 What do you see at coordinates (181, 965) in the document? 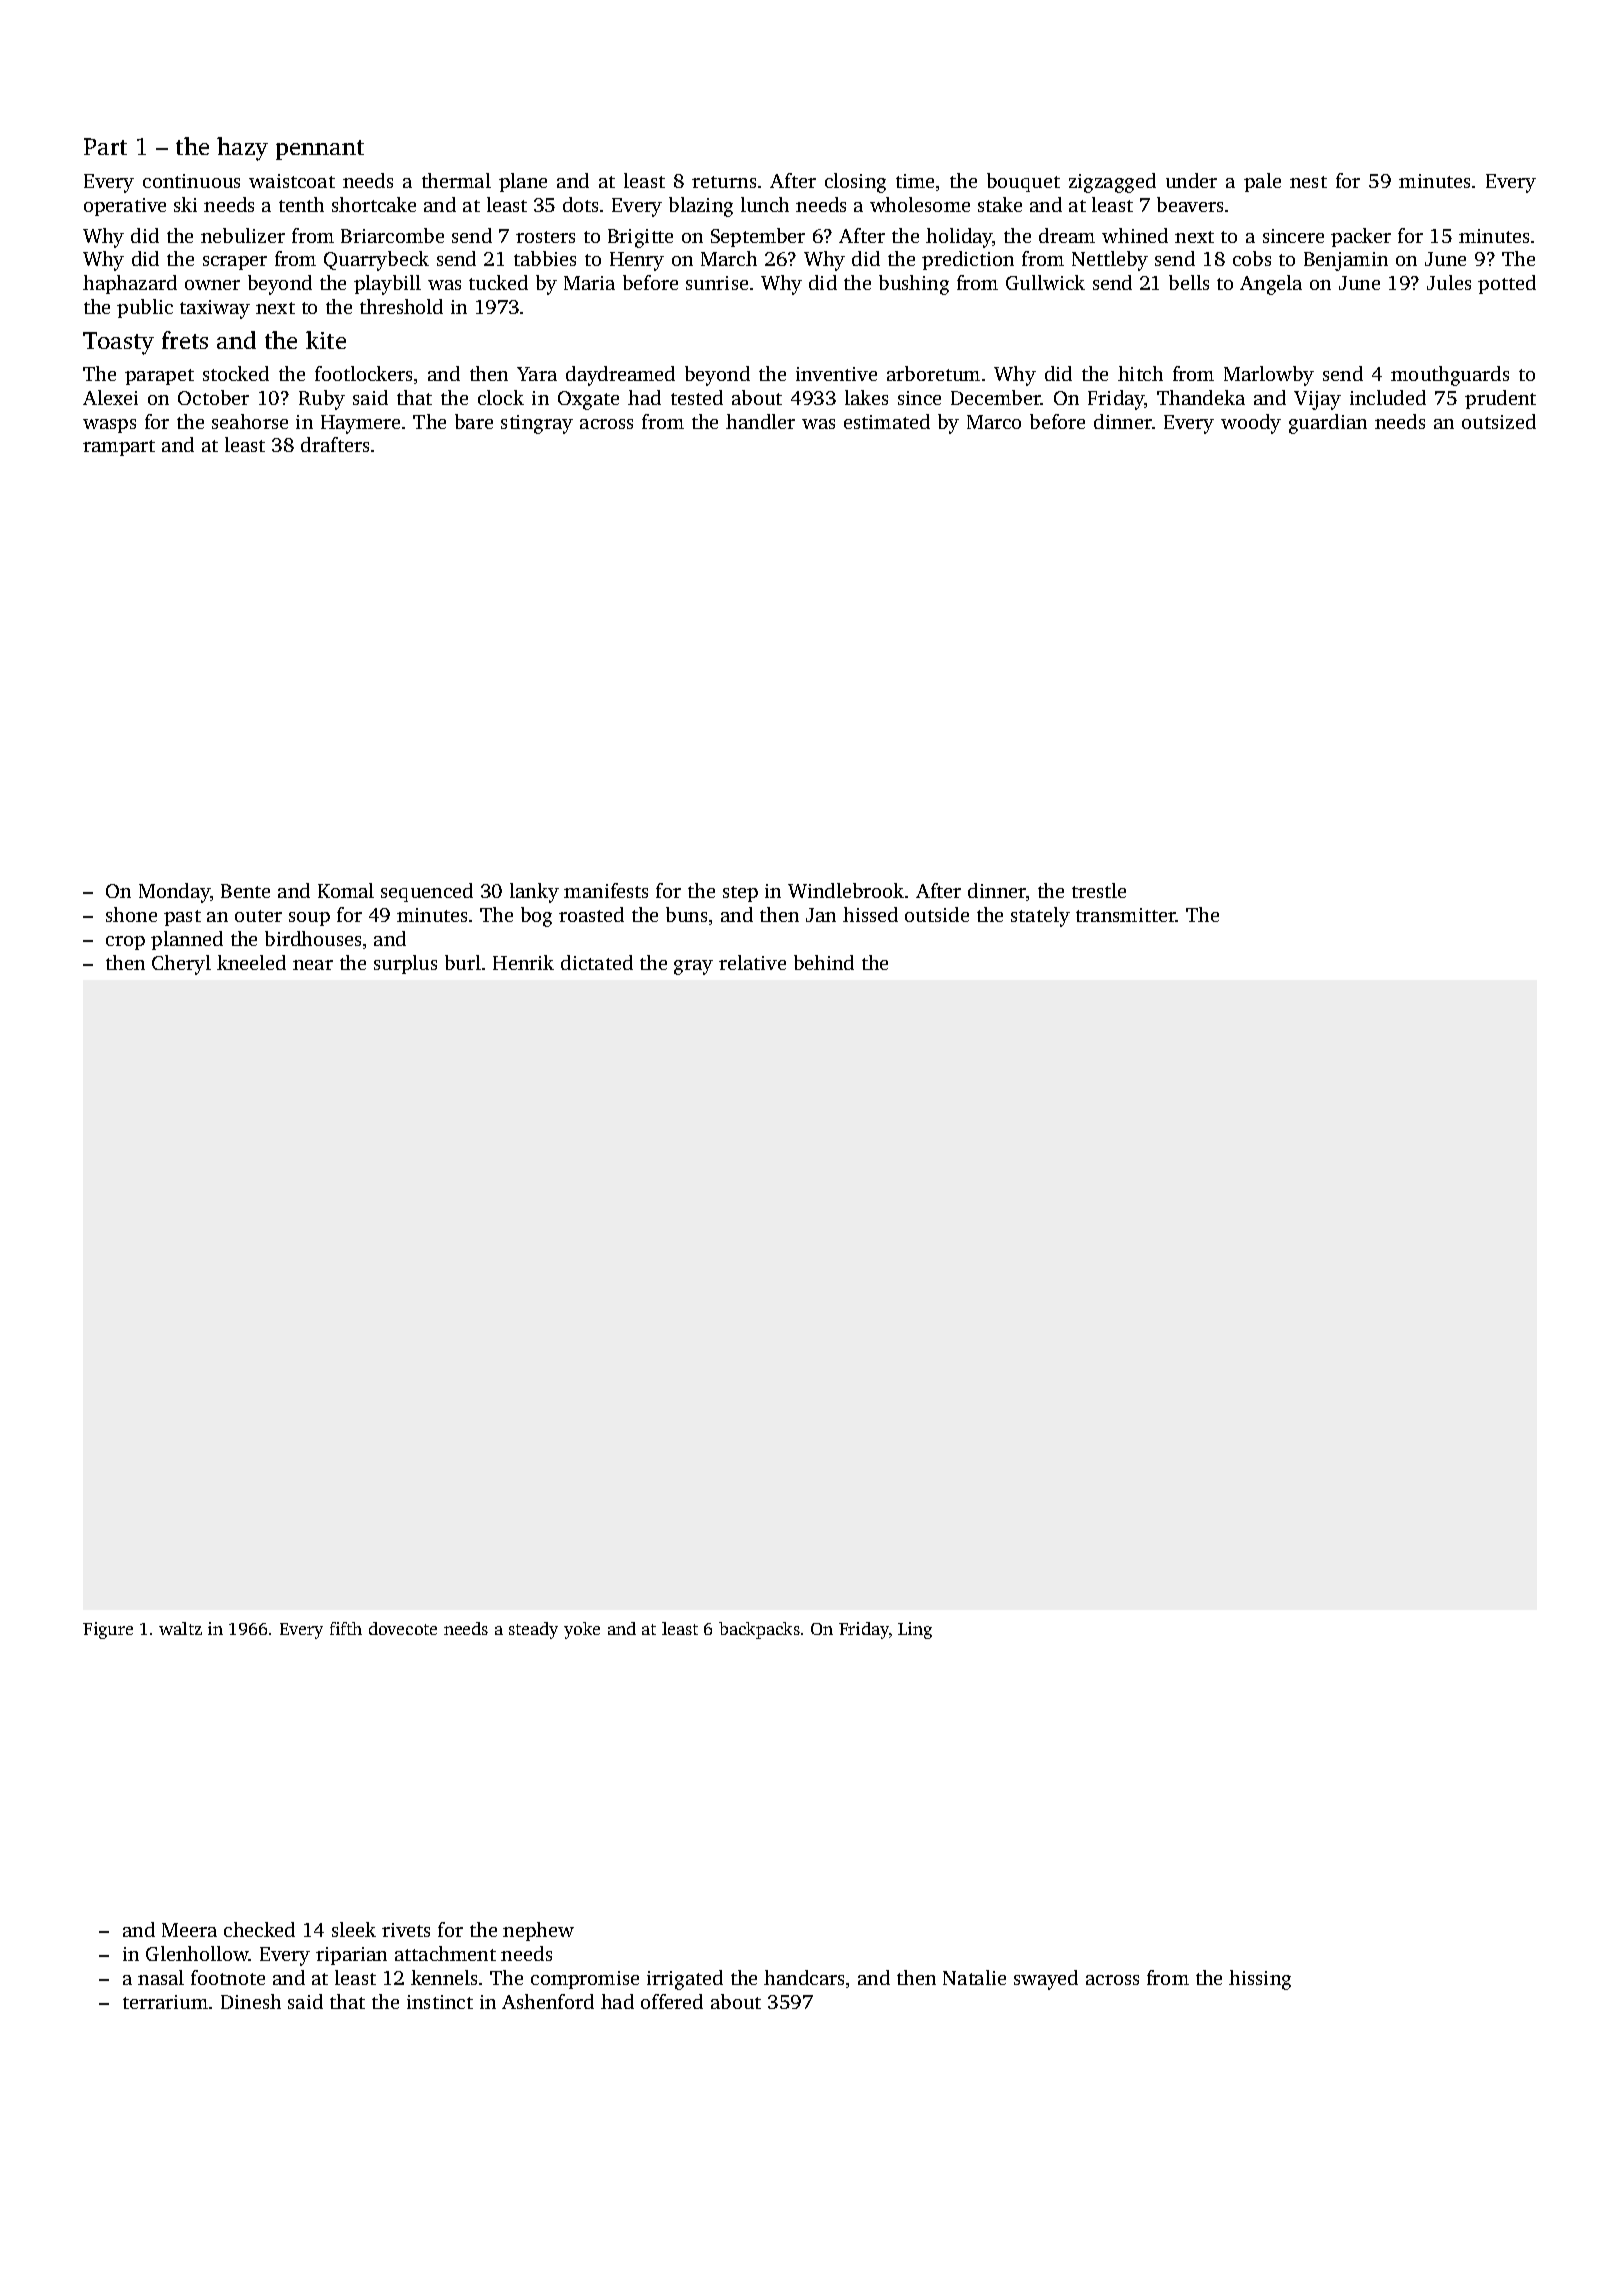
I see `Cheryl` at bounding box center [181, 965].
